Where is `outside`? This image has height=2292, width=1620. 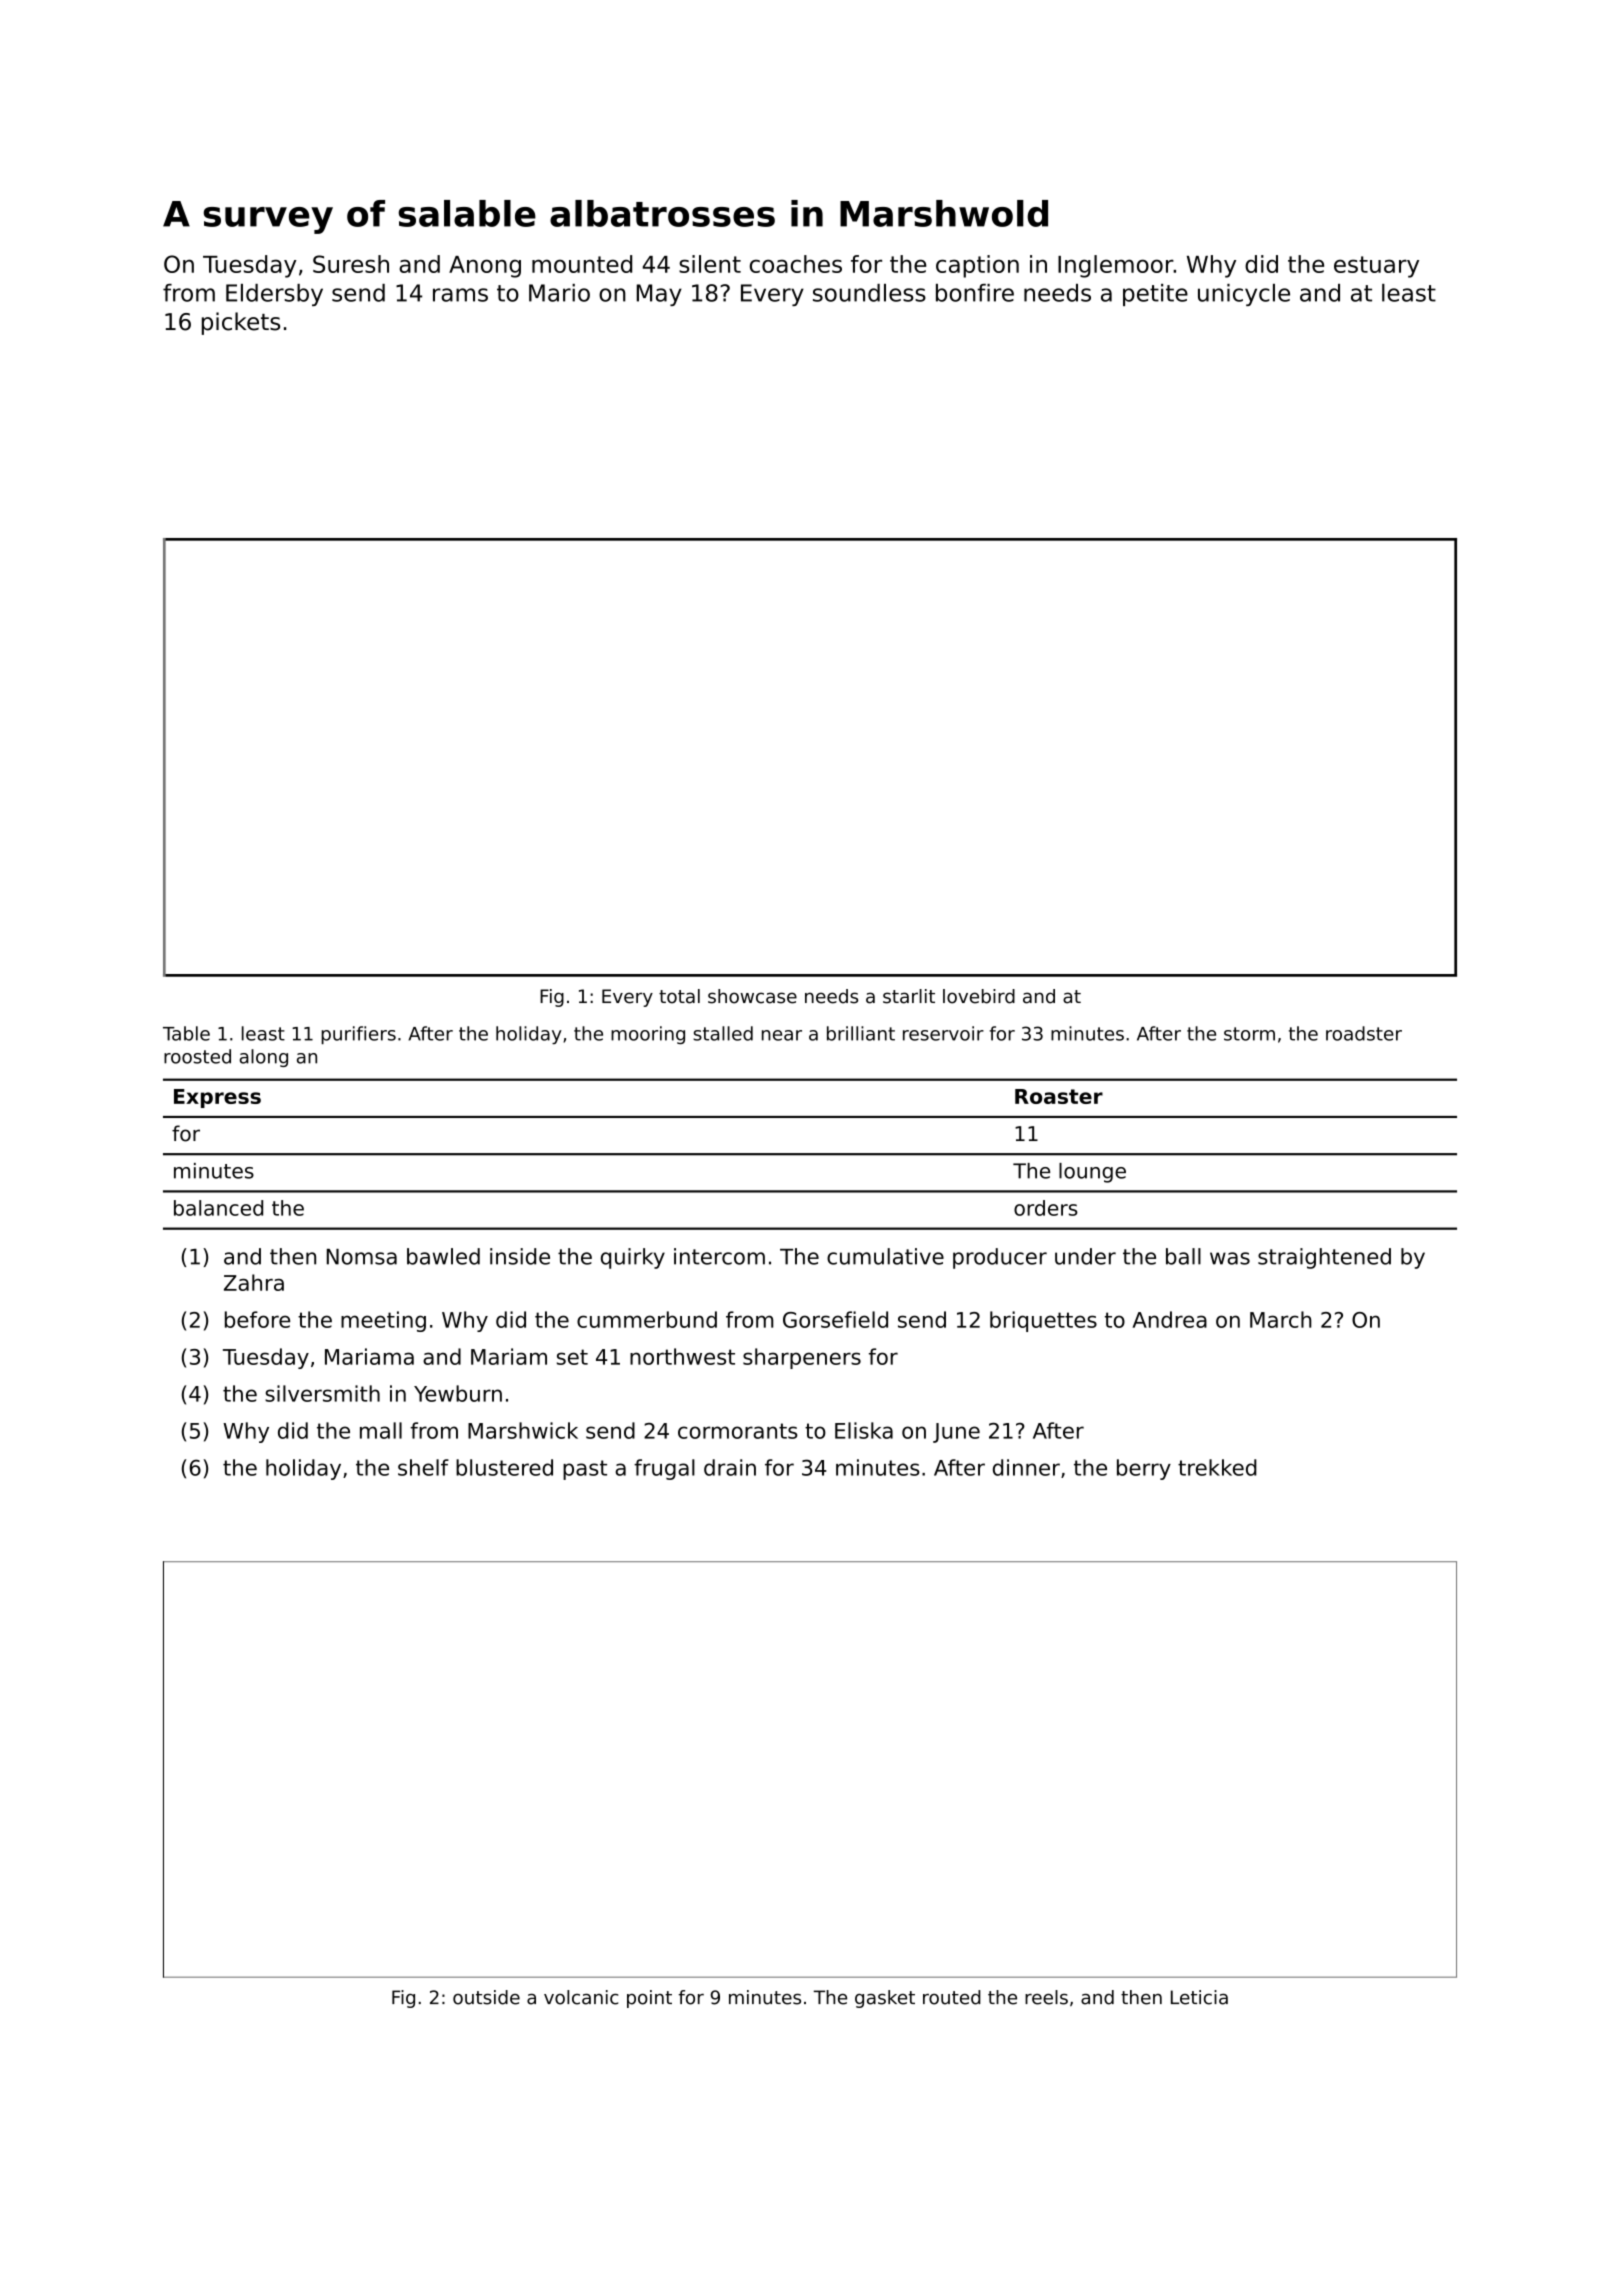 outside is located at coordinates (486, 1997).
